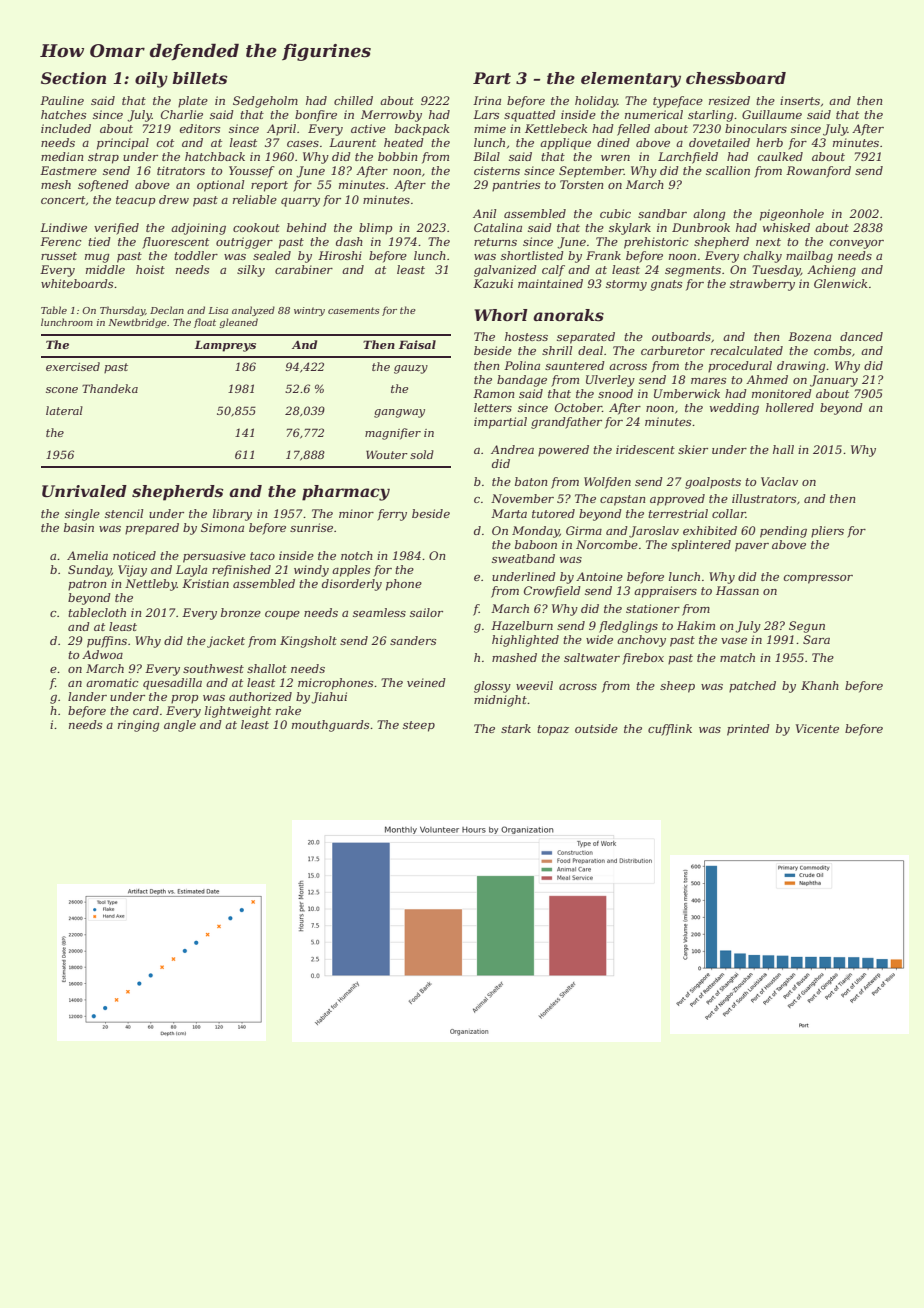 This document has width=924, height=1308. I want to click on Vijay, so click(132, 571).
